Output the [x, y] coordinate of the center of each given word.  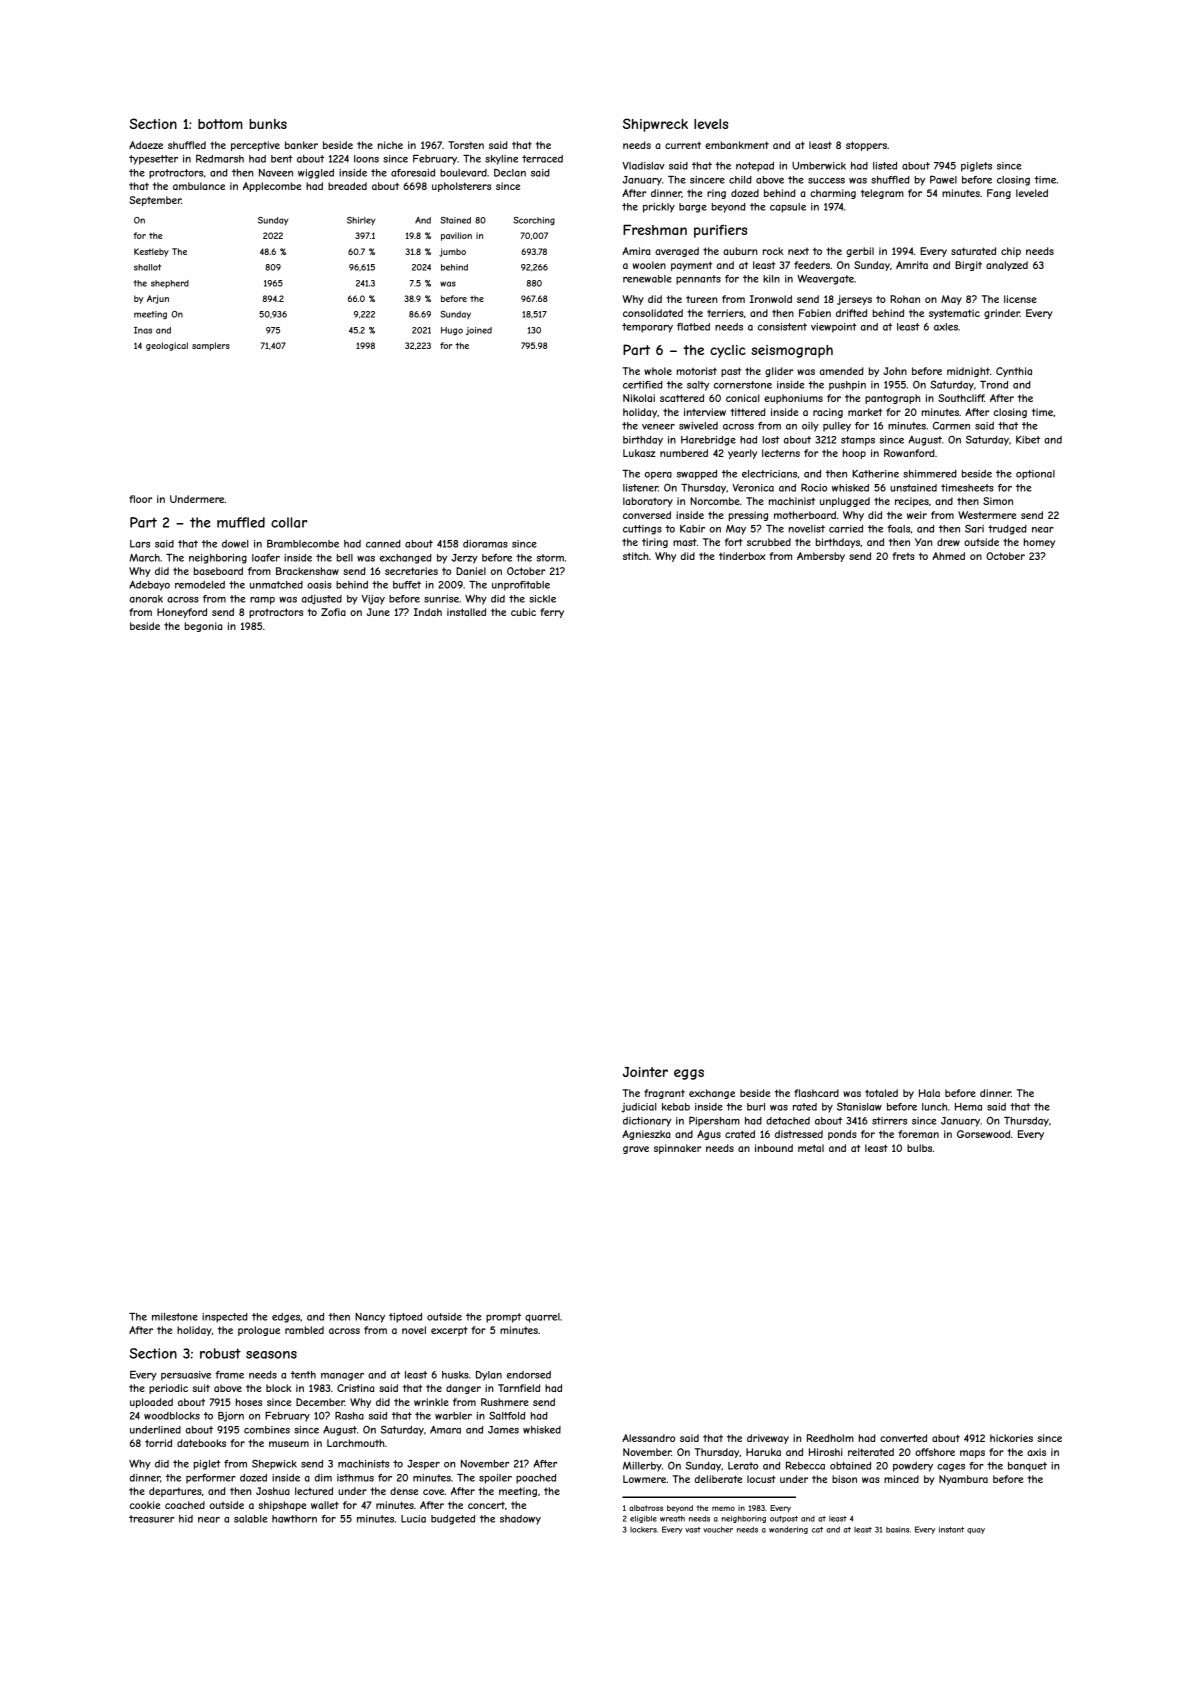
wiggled [316, 174]
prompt [503, 1318]
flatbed [693, 327]
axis [1036, 1452]
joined [479, 331]
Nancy [370, 1318]
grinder [1002, 314]
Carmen [951, 425]
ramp [262, 601]
